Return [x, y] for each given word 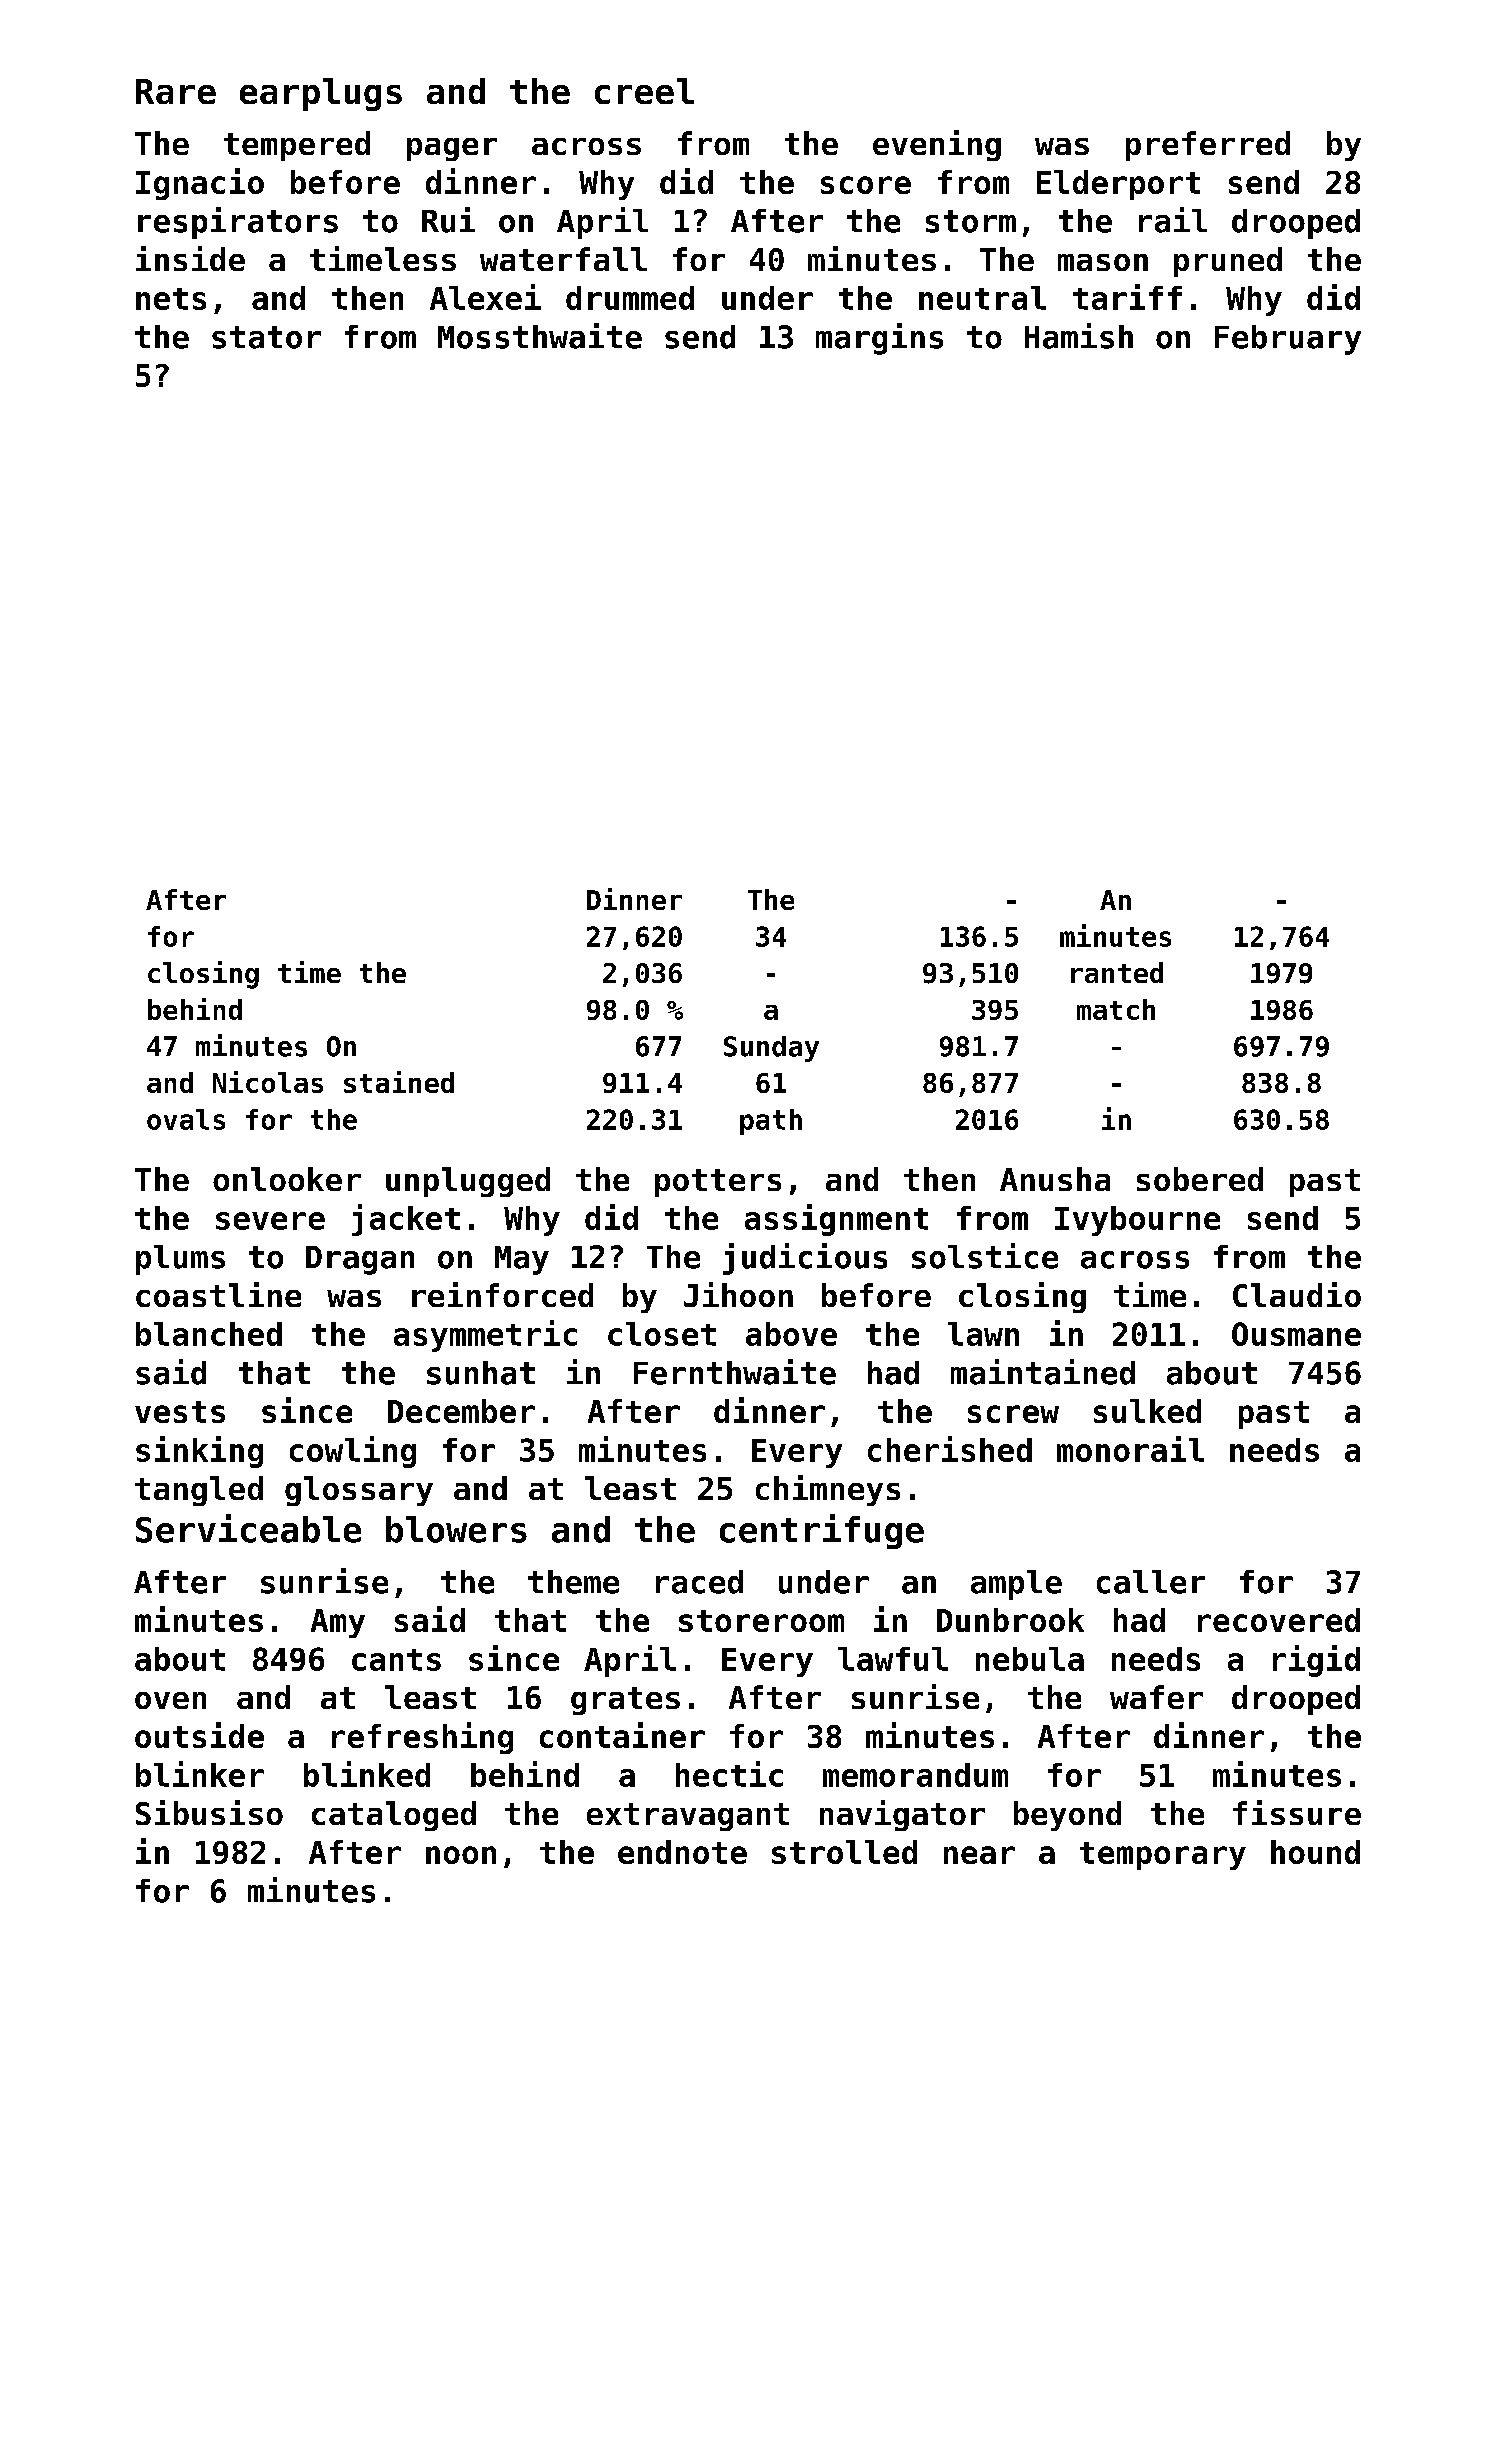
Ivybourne [1137, 1221]
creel [644, 91]
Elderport [1118, 185]
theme [573, 1582]
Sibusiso [209, 1812]
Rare [176, 91]
